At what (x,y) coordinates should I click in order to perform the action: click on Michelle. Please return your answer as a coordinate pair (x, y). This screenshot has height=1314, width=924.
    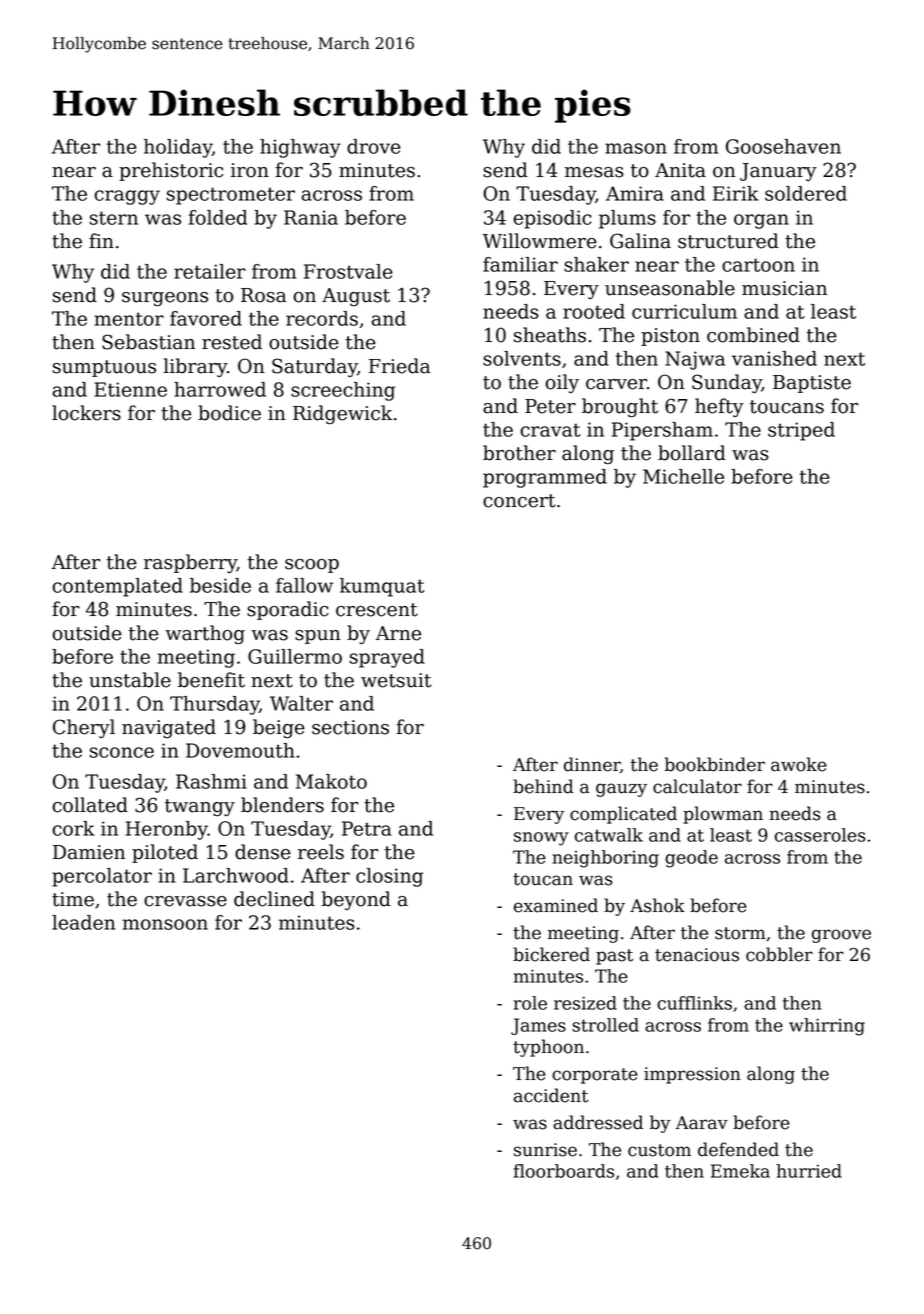
    Looking at the image, I should click on (683, 476).
